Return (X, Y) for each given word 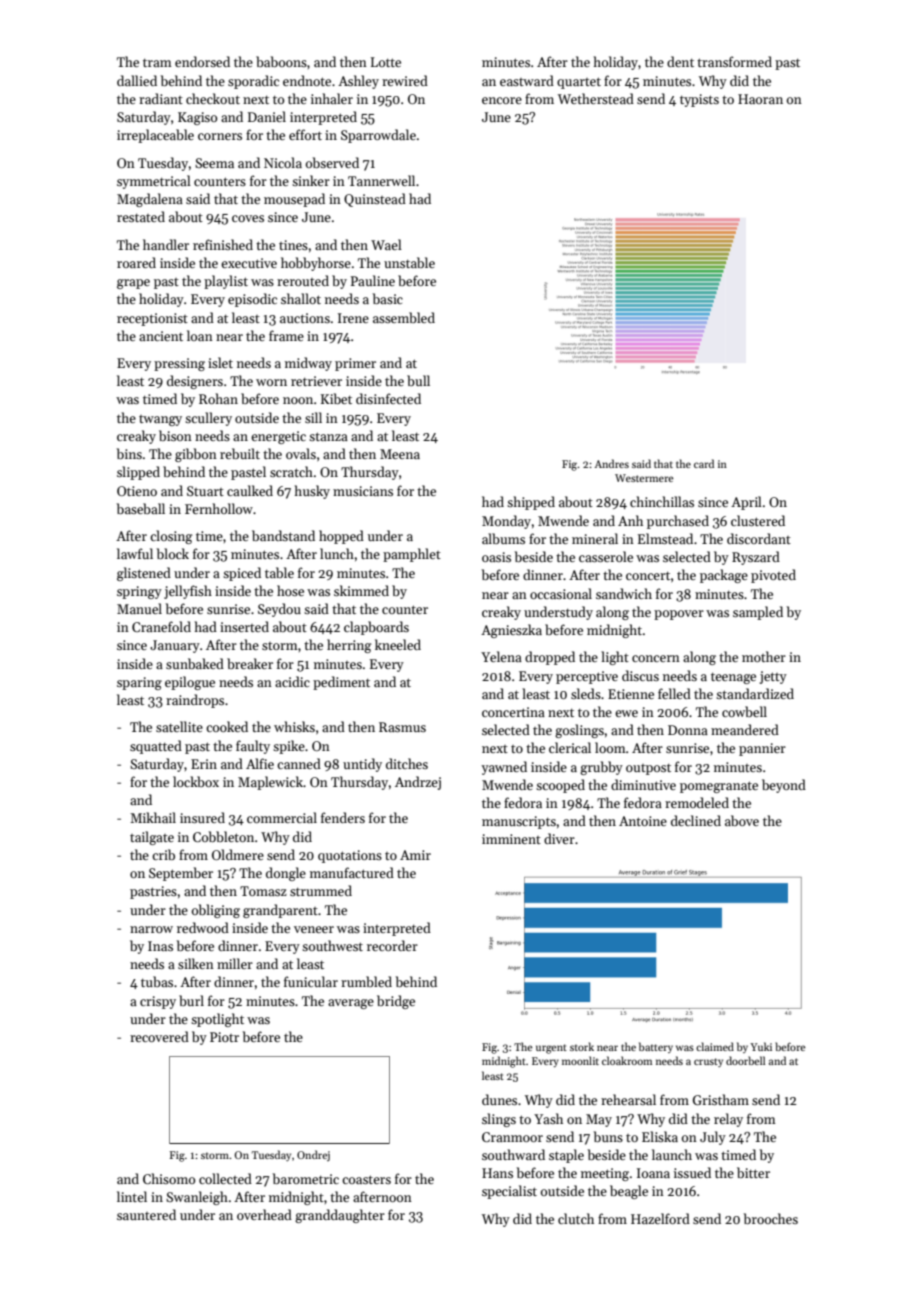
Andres (611, 463)
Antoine (643, 821)
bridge (396, 1002)
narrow (151, 929)
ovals (301, 453)
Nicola (283, 162)
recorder (392, 945)
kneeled (398, 644)
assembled (404, 317)
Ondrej (313, 1155)
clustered (758, 520)
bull (418, 380)
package (724, 576)
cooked (227, 726)
